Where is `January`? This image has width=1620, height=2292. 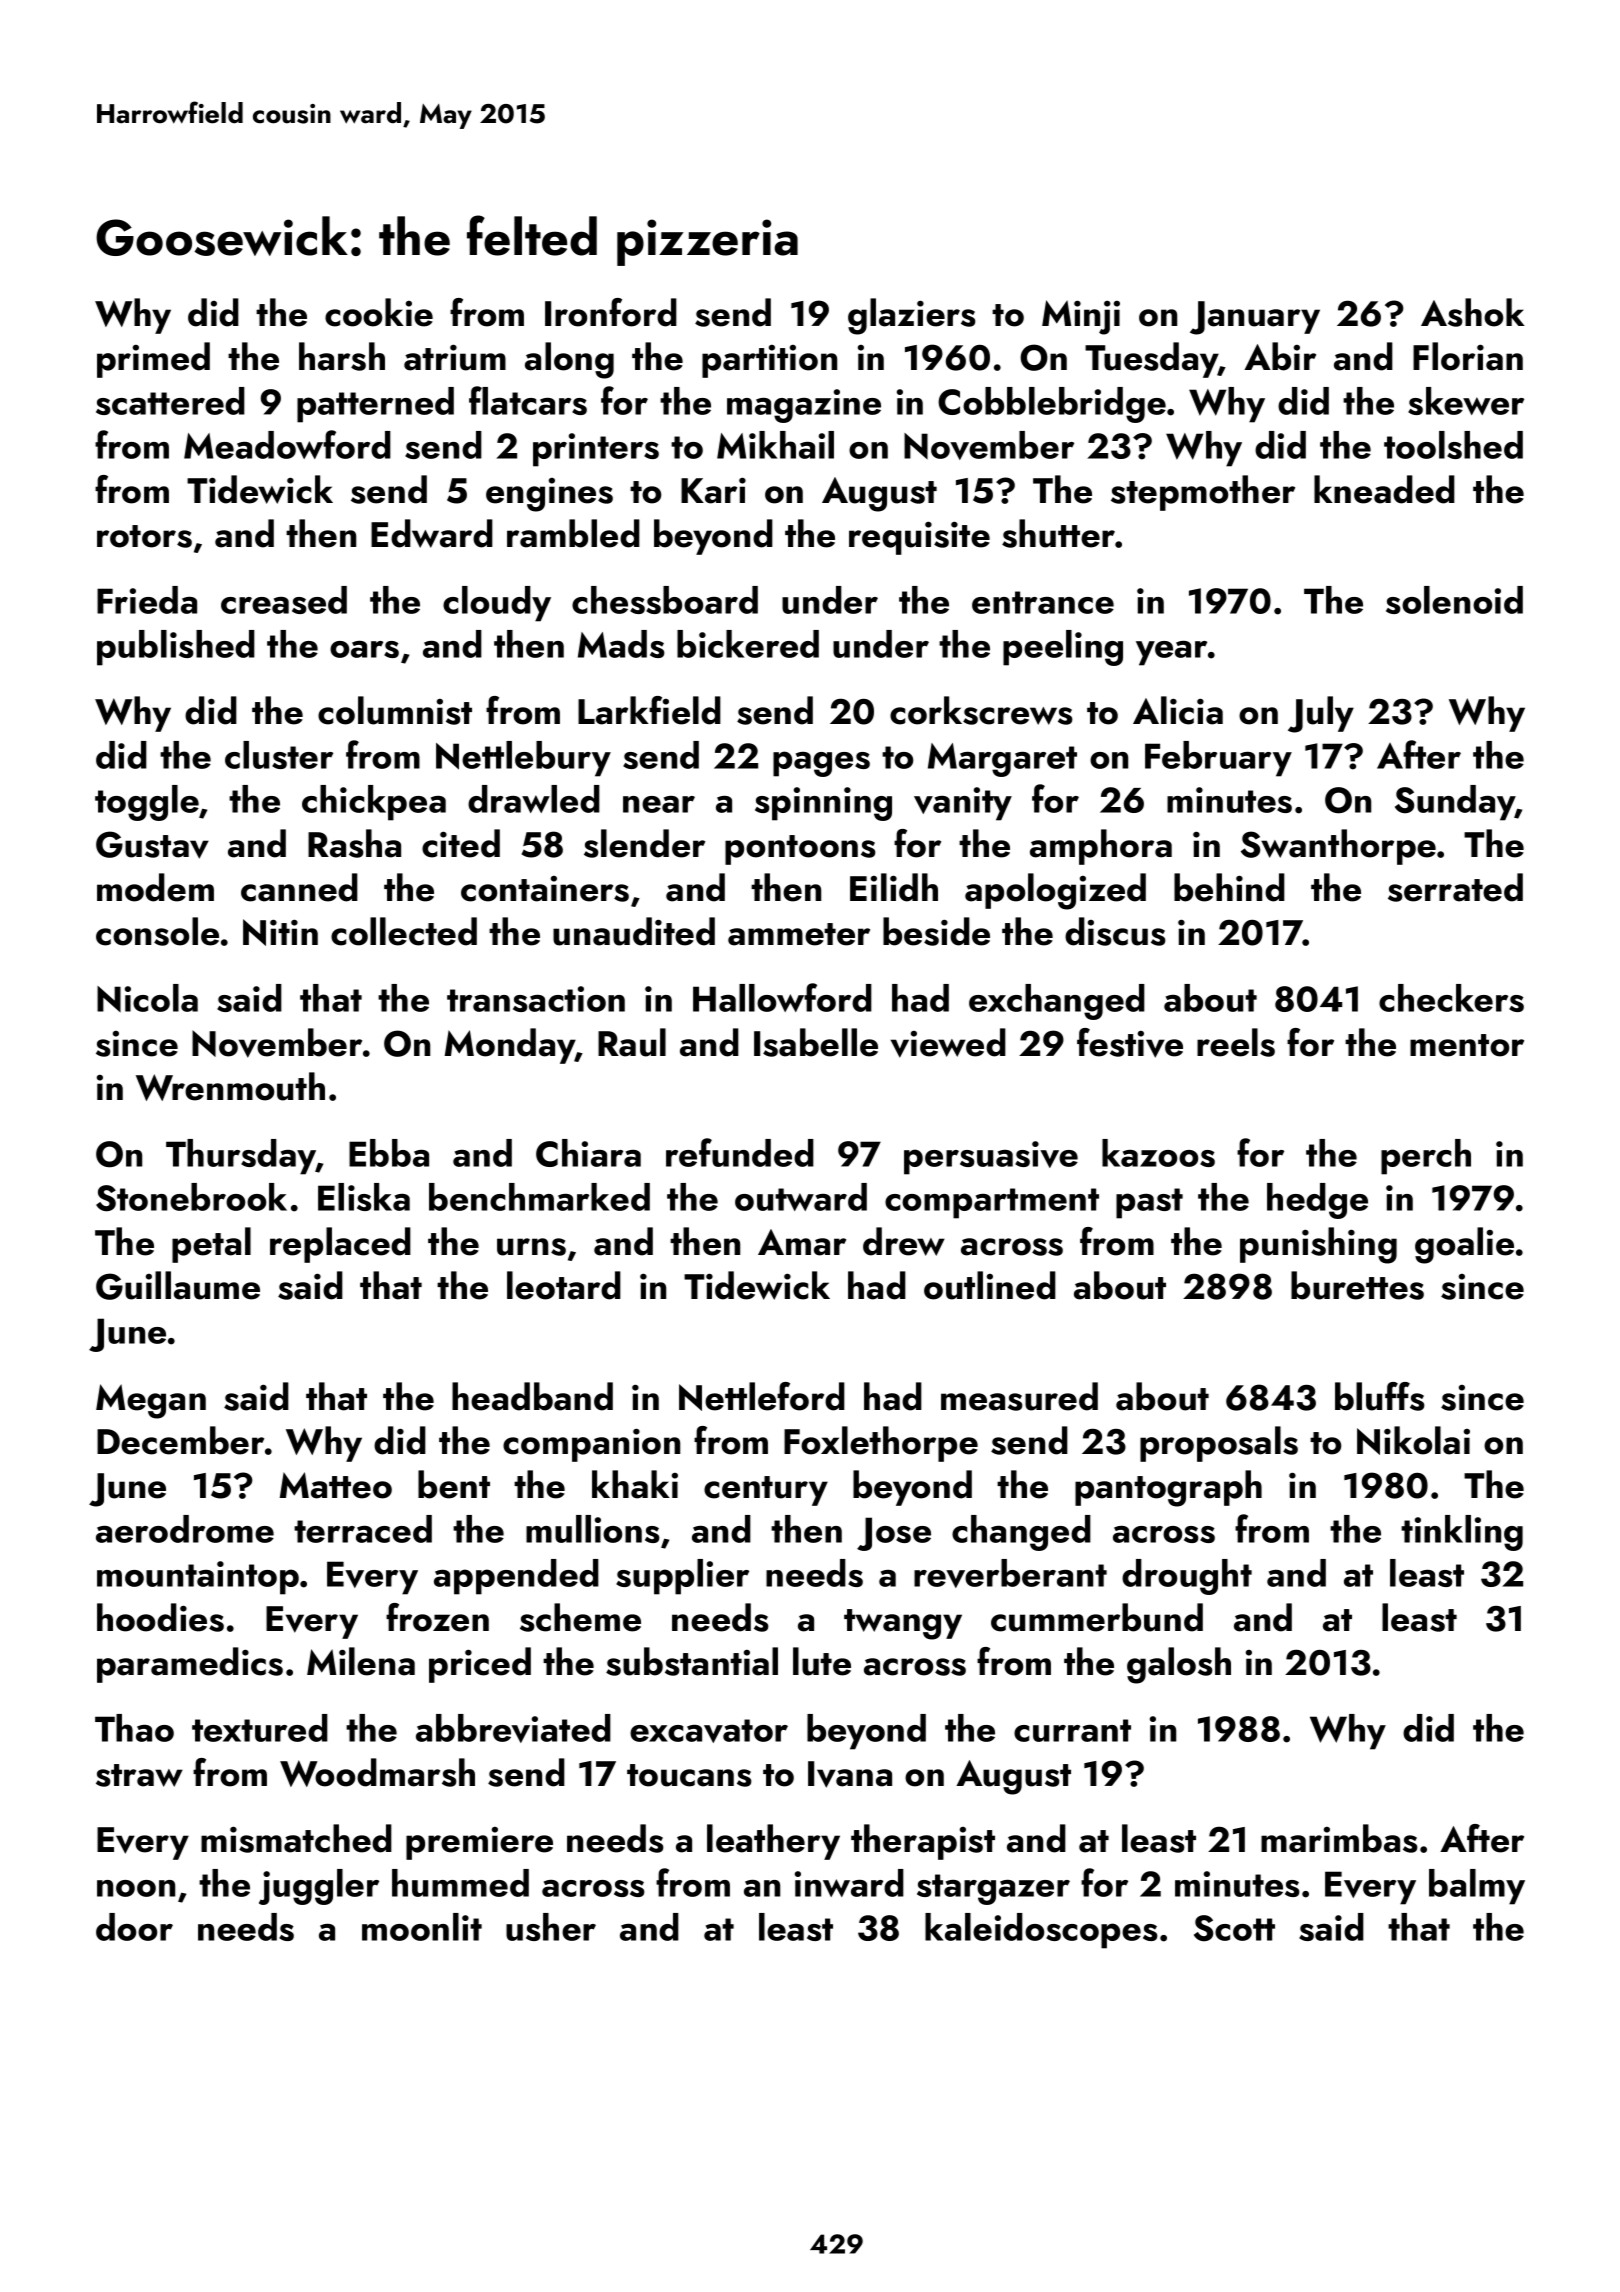 January is located at coordinates (1255, 318).
